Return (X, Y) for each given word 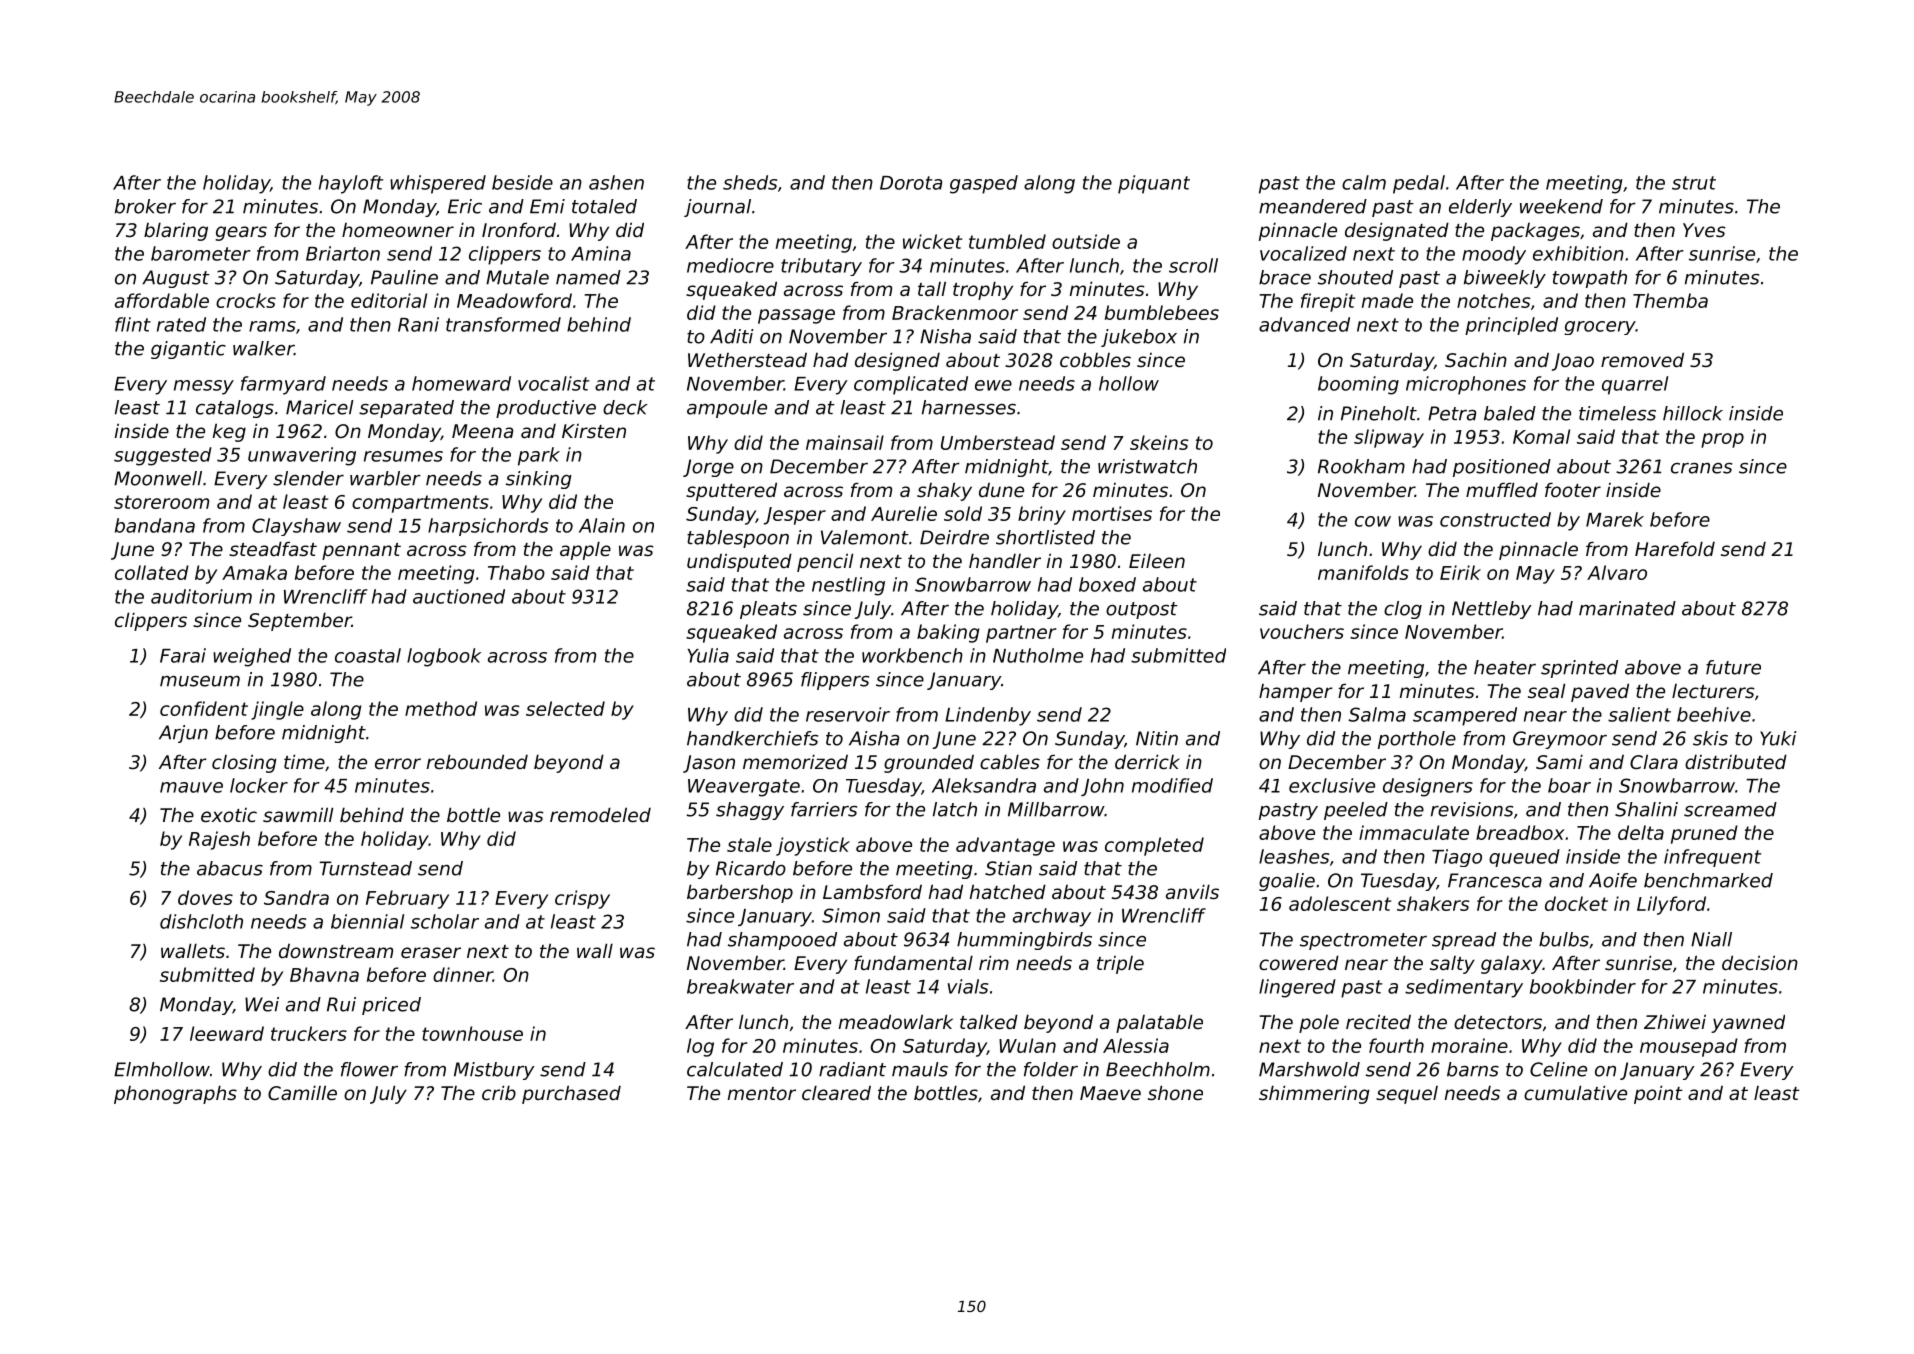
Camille (302, 1092)
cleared (836, 1092)
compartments (420, 504)
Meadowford (514, 300)
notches (1493, 300)
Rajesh (219, 840)
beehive (1714, 714)
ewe (993, 385)
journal (717, 208)
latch (955, 809)
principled (1511, 326)
